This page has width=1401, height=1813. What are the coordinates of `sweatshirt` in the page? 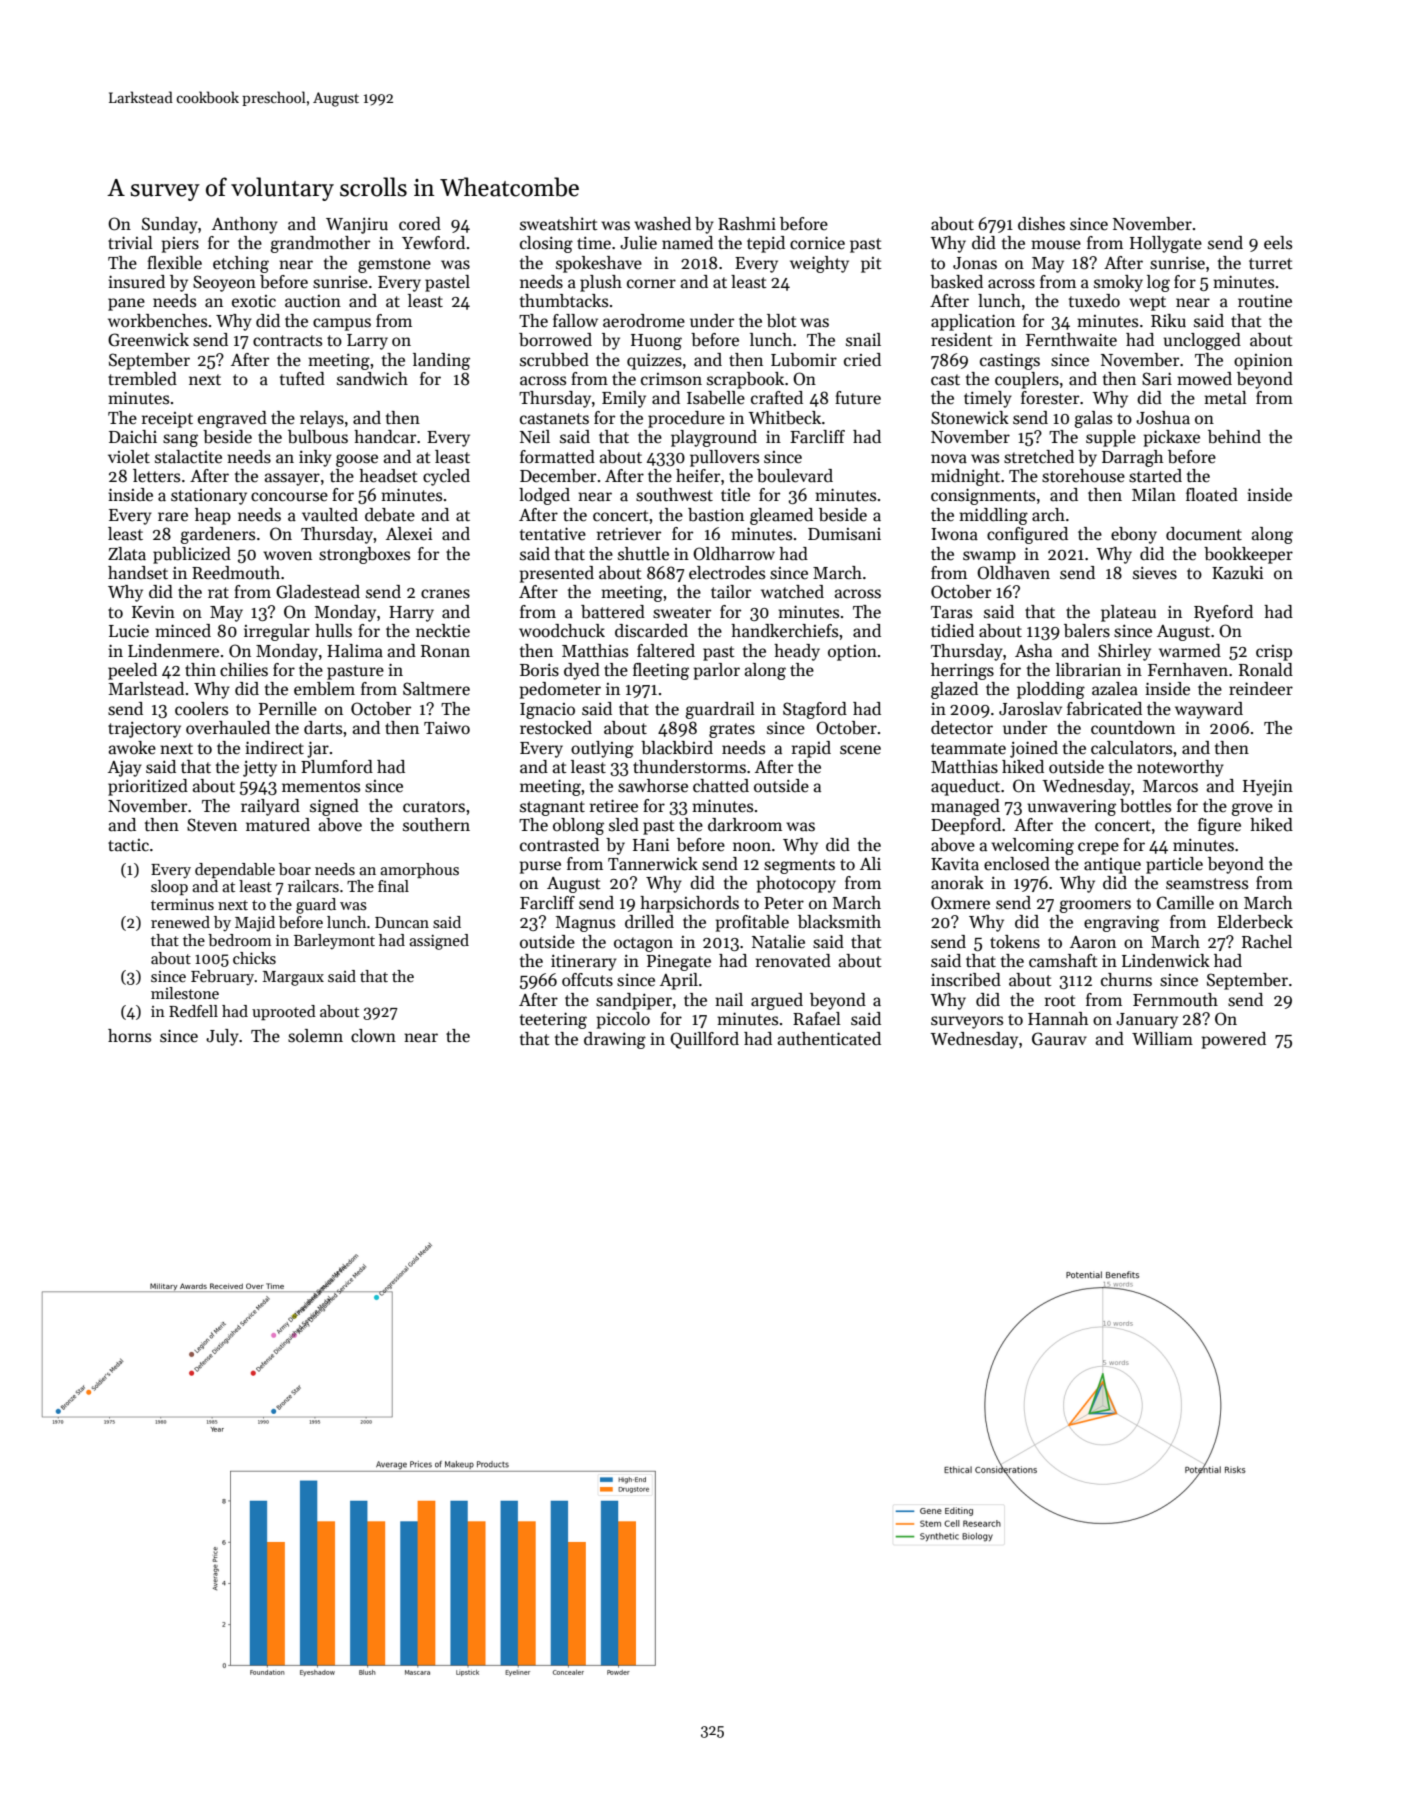 It's located at (559, 224).
